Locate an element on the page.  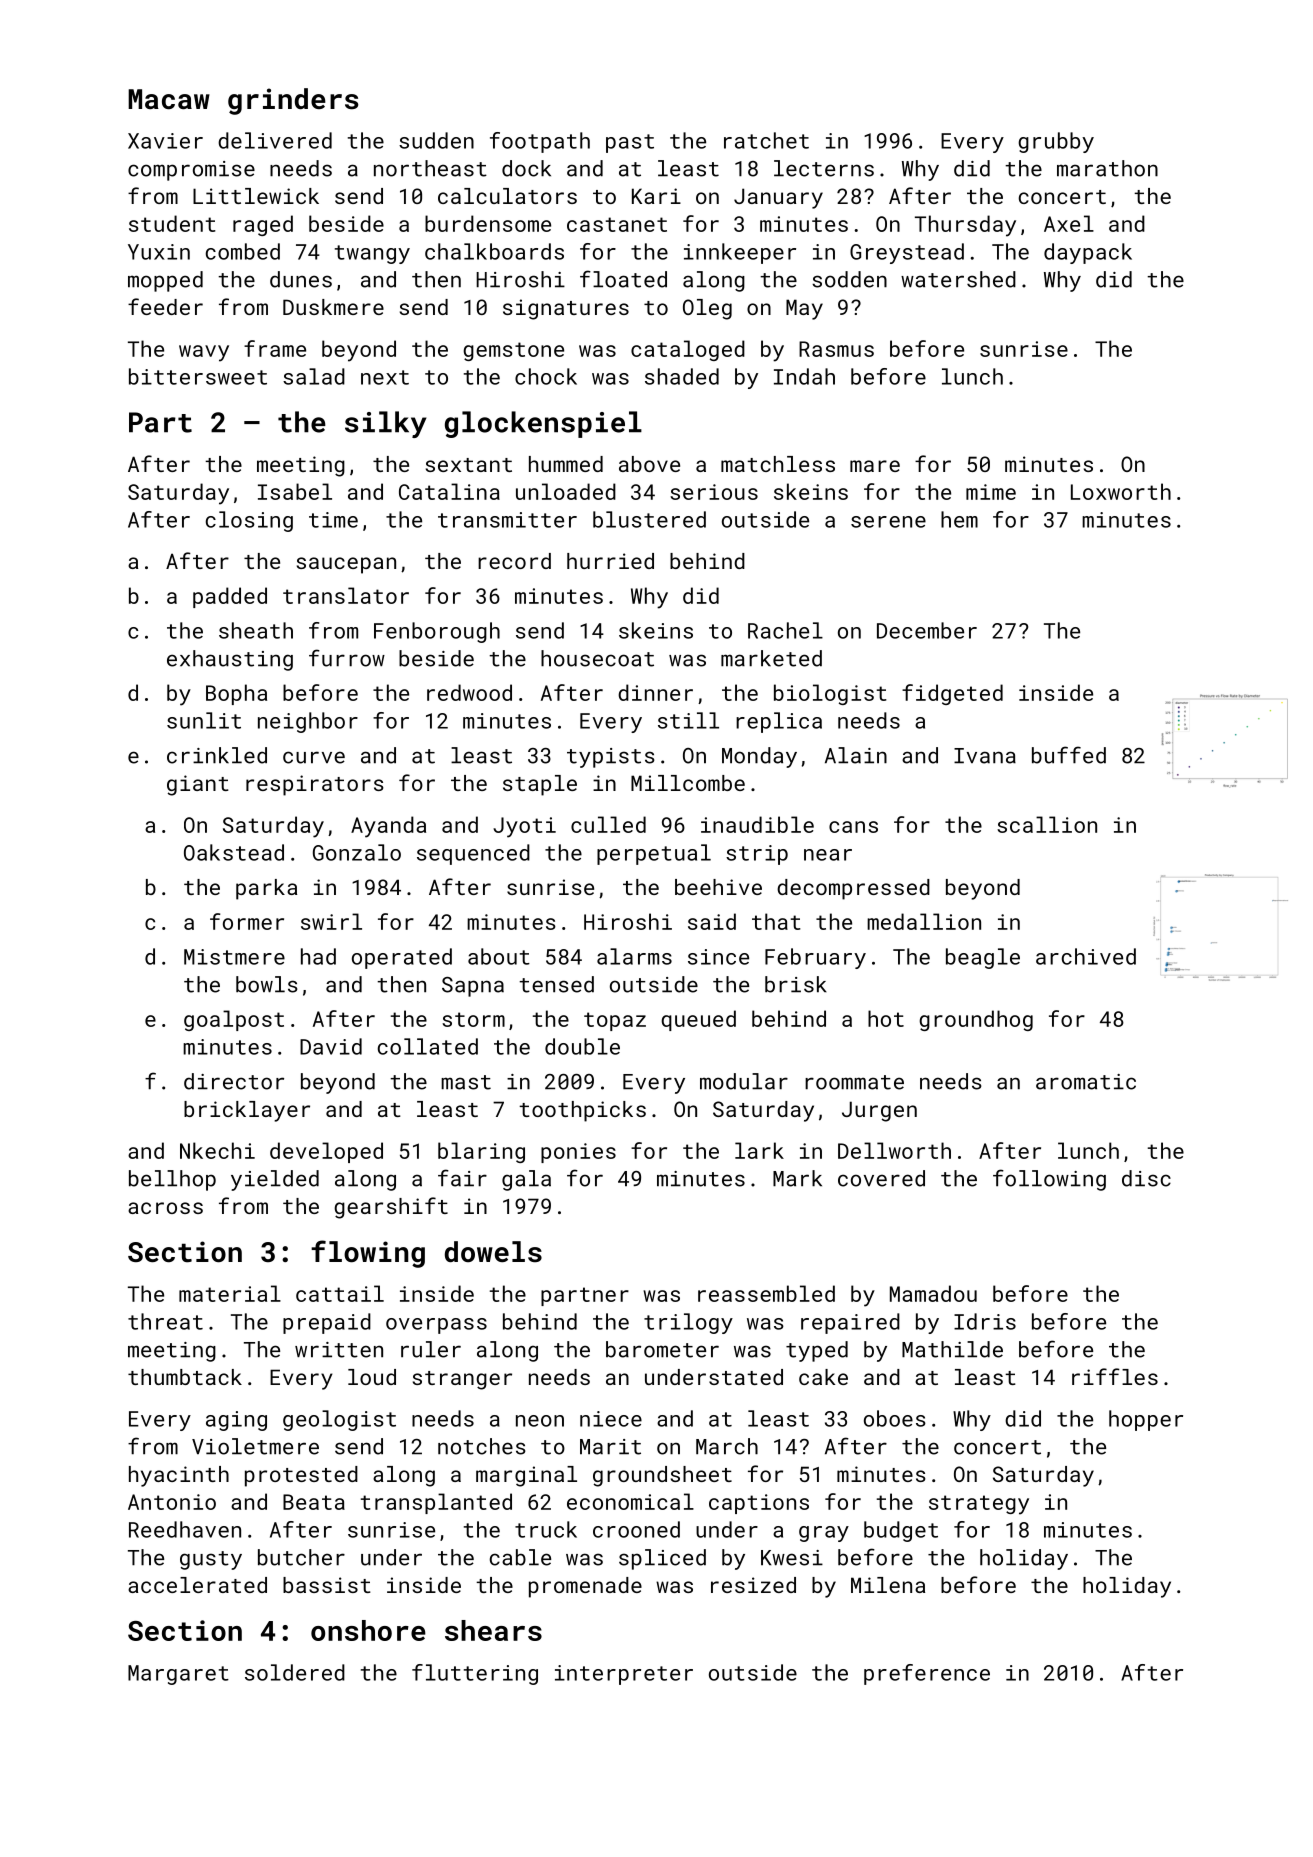
Isabel is located at coordinates (295, 491).
